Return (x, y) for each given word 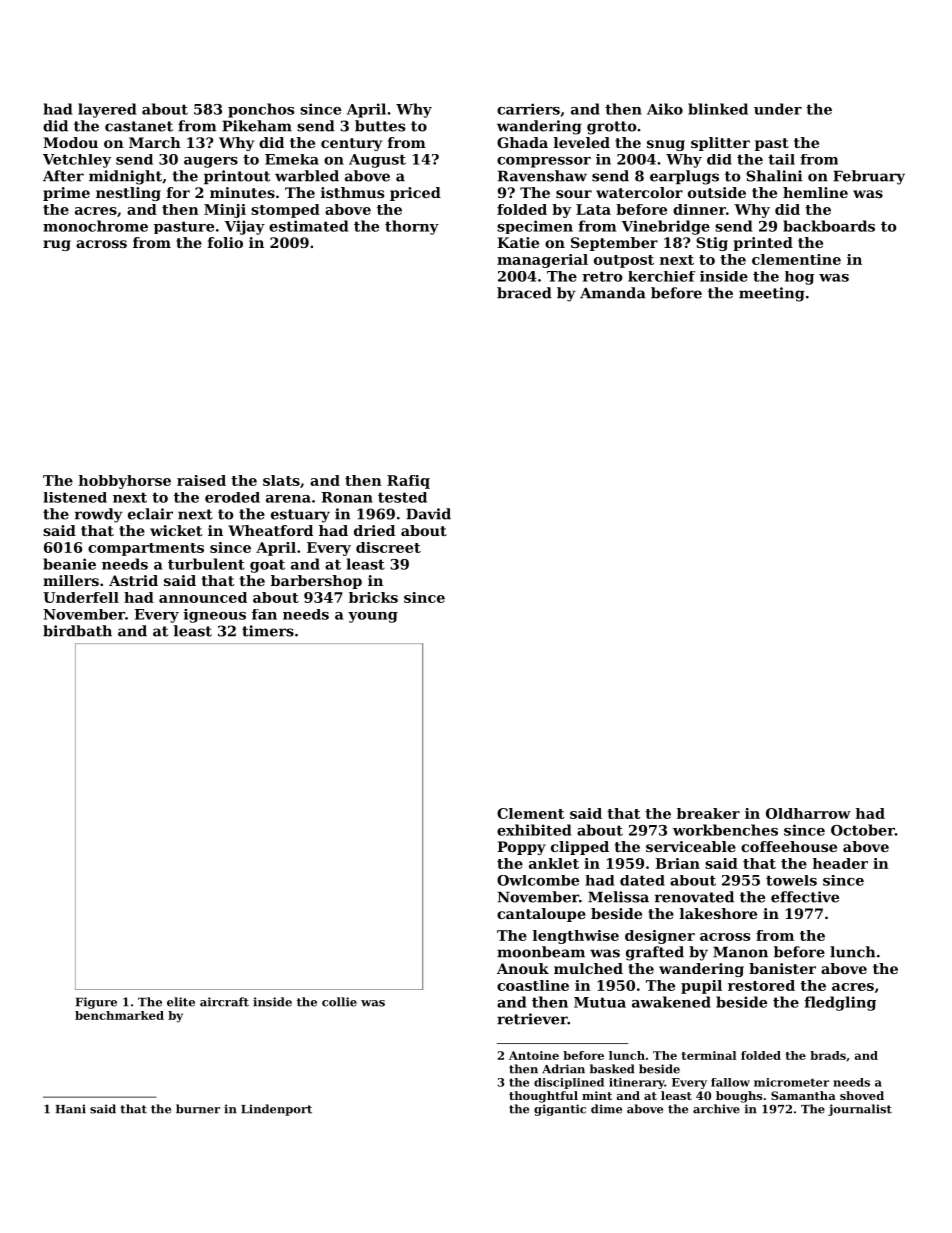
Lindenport (276, 1110)
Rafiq (408, 482)
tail (781, 159)
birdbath (77, 631)
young (373, 617)
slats (281, 480)
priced (415, 194)
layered (107, 110)
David (428, 514)
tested (402, 497)
